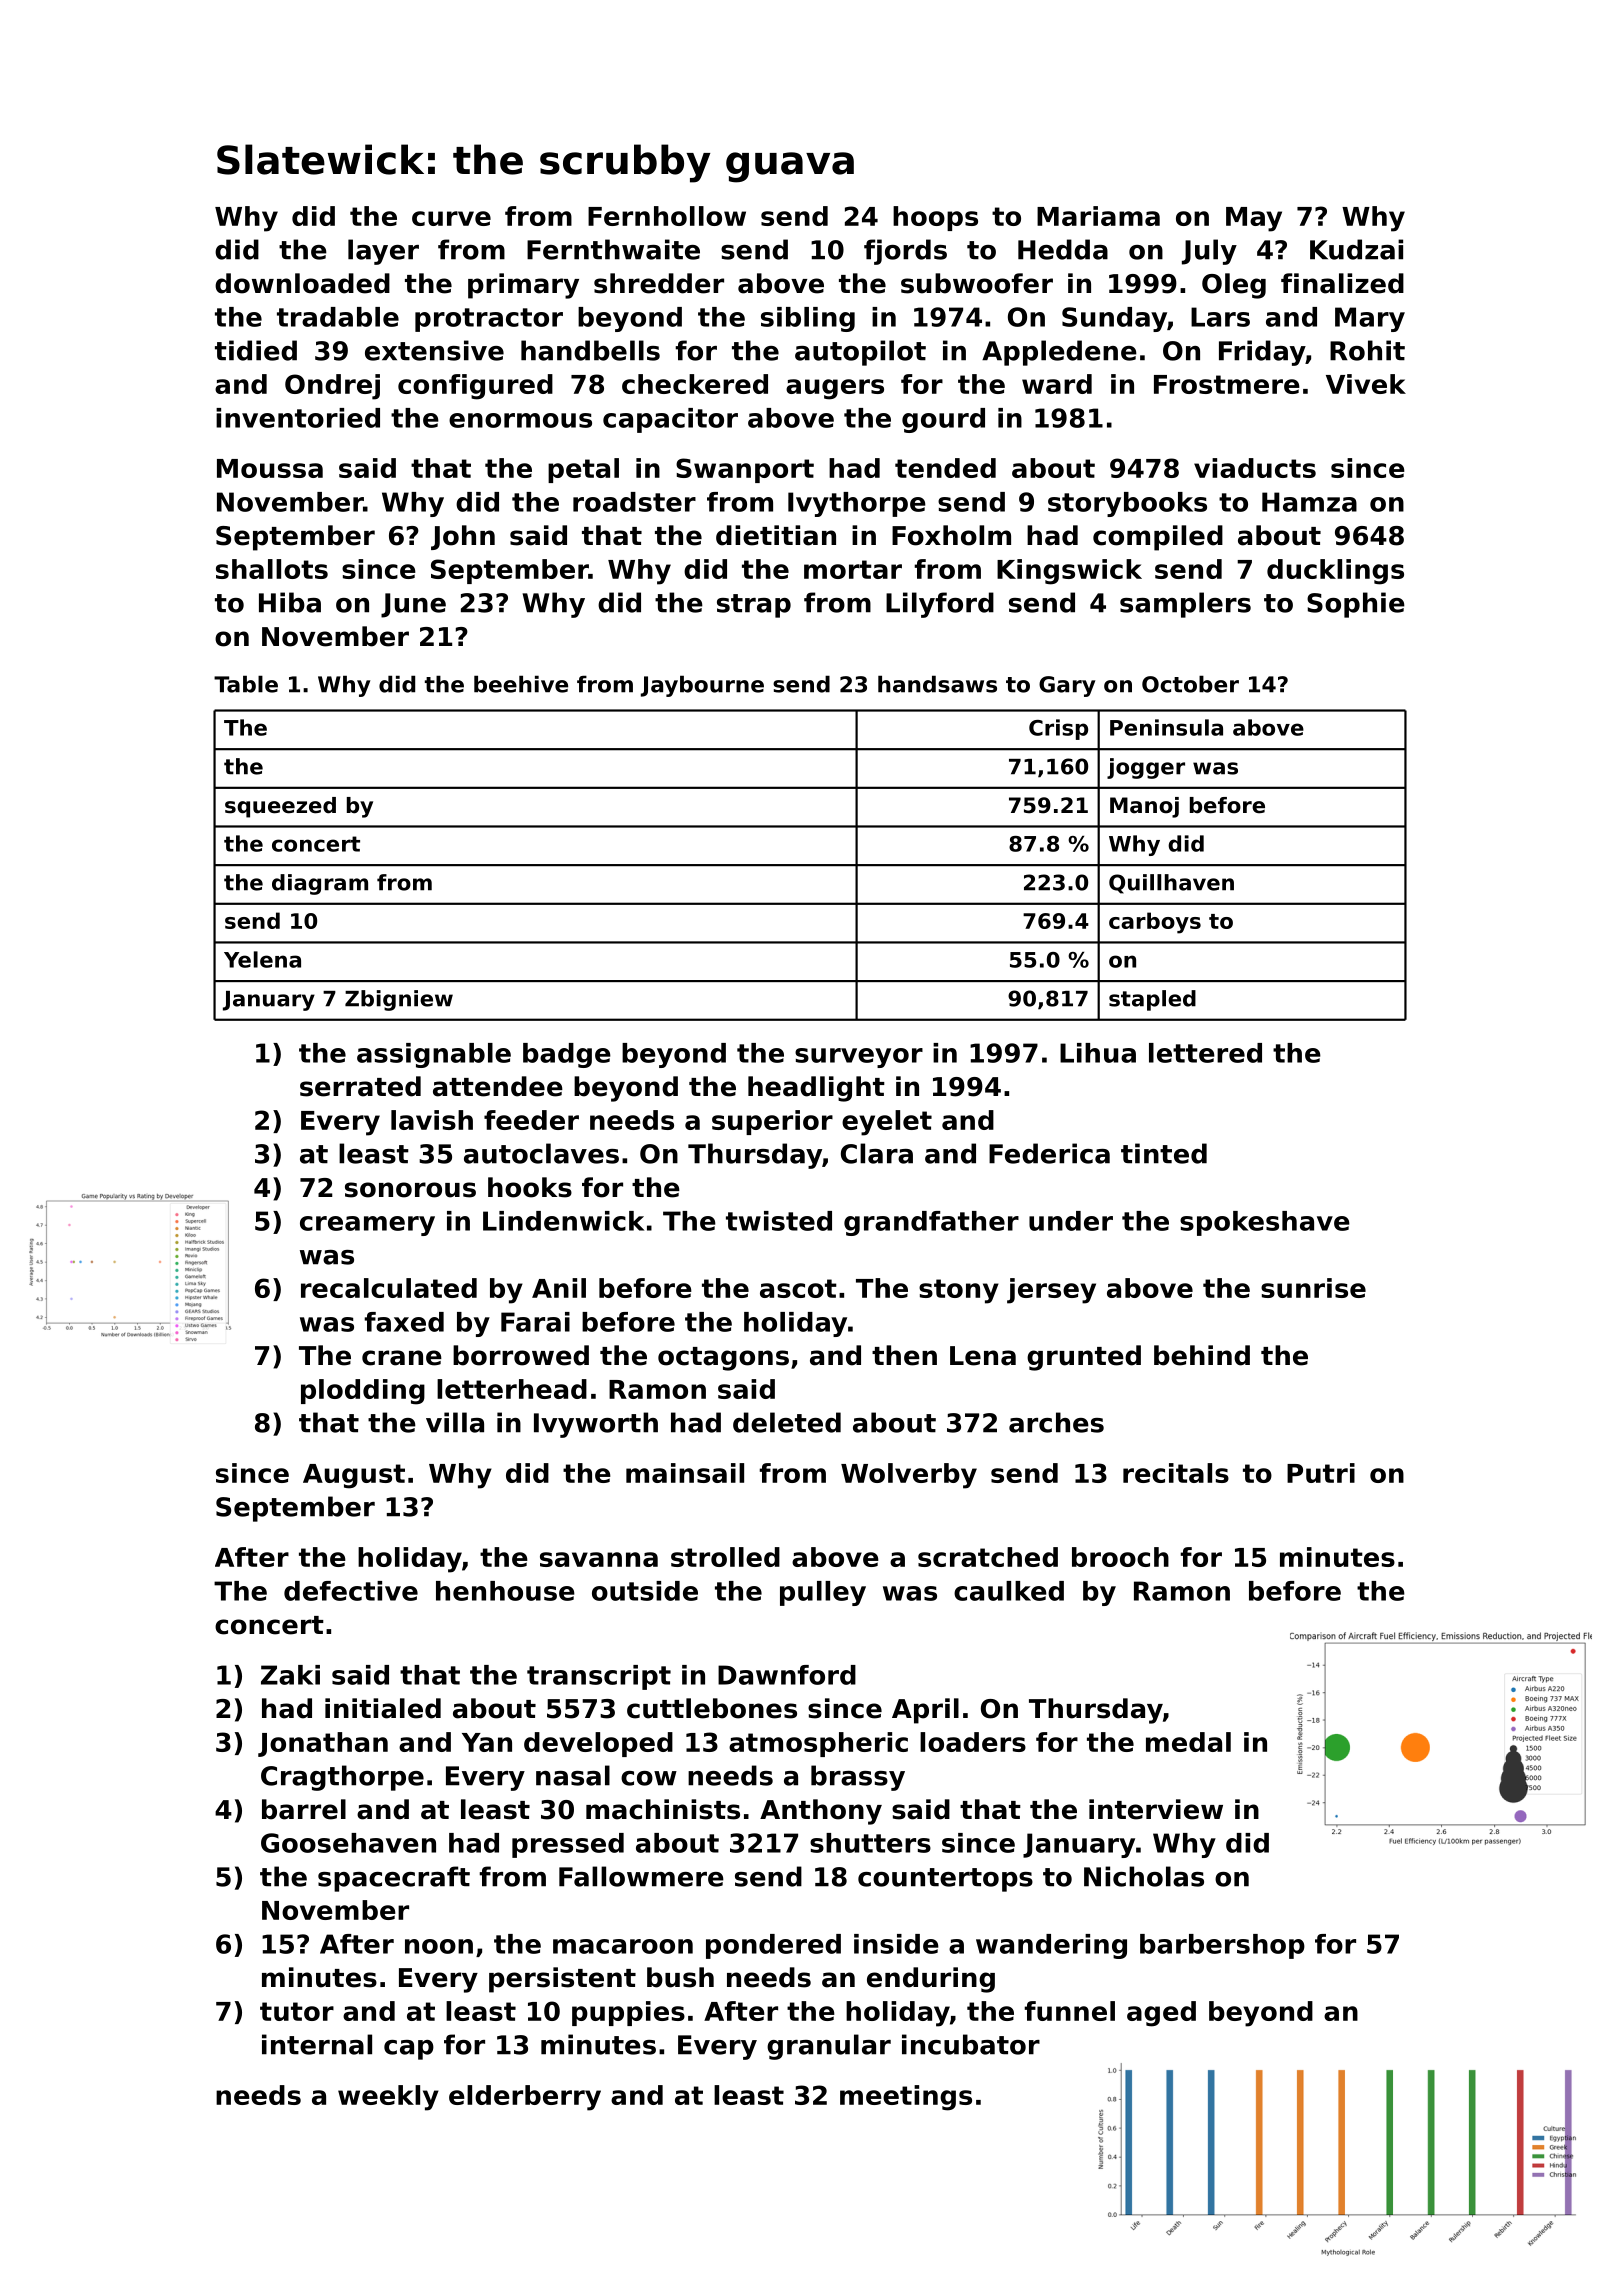 The image size is (1620, 2292). I want to click on badge, so click(567, 1055).
